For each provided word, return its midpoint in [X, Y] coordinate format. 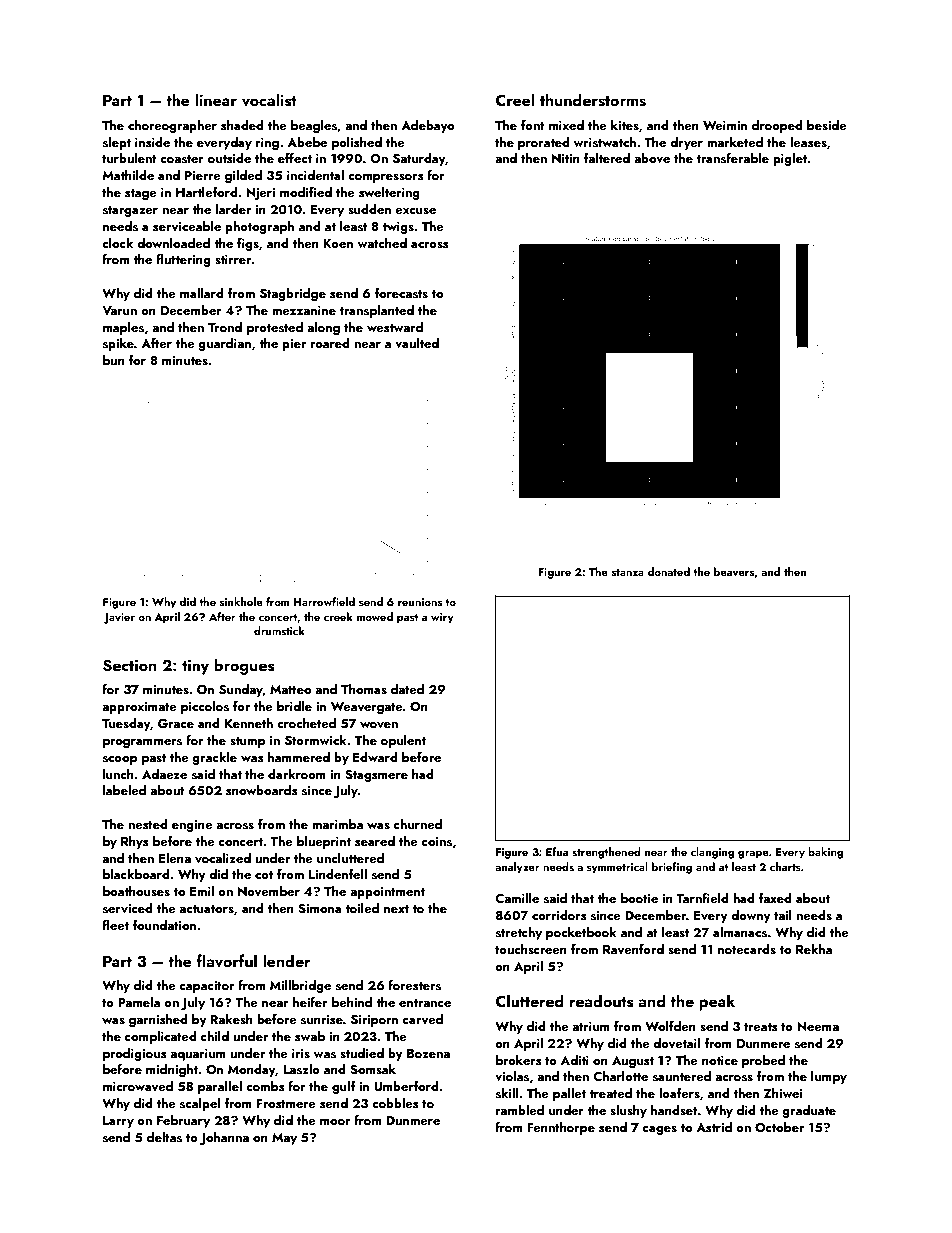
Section [130, 665]
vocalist [269, 100]
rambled [520, 1110]
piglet [790, 159]
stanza [628, 572]
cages [660, 1130]
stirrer [233, 259]
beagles [314, 126]
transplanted [376, 311]
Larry [118, 1122]
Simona [320, 909]
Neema [818, 1026]
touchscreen [531, 949]
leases [808, 142]
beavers [734, 571]
